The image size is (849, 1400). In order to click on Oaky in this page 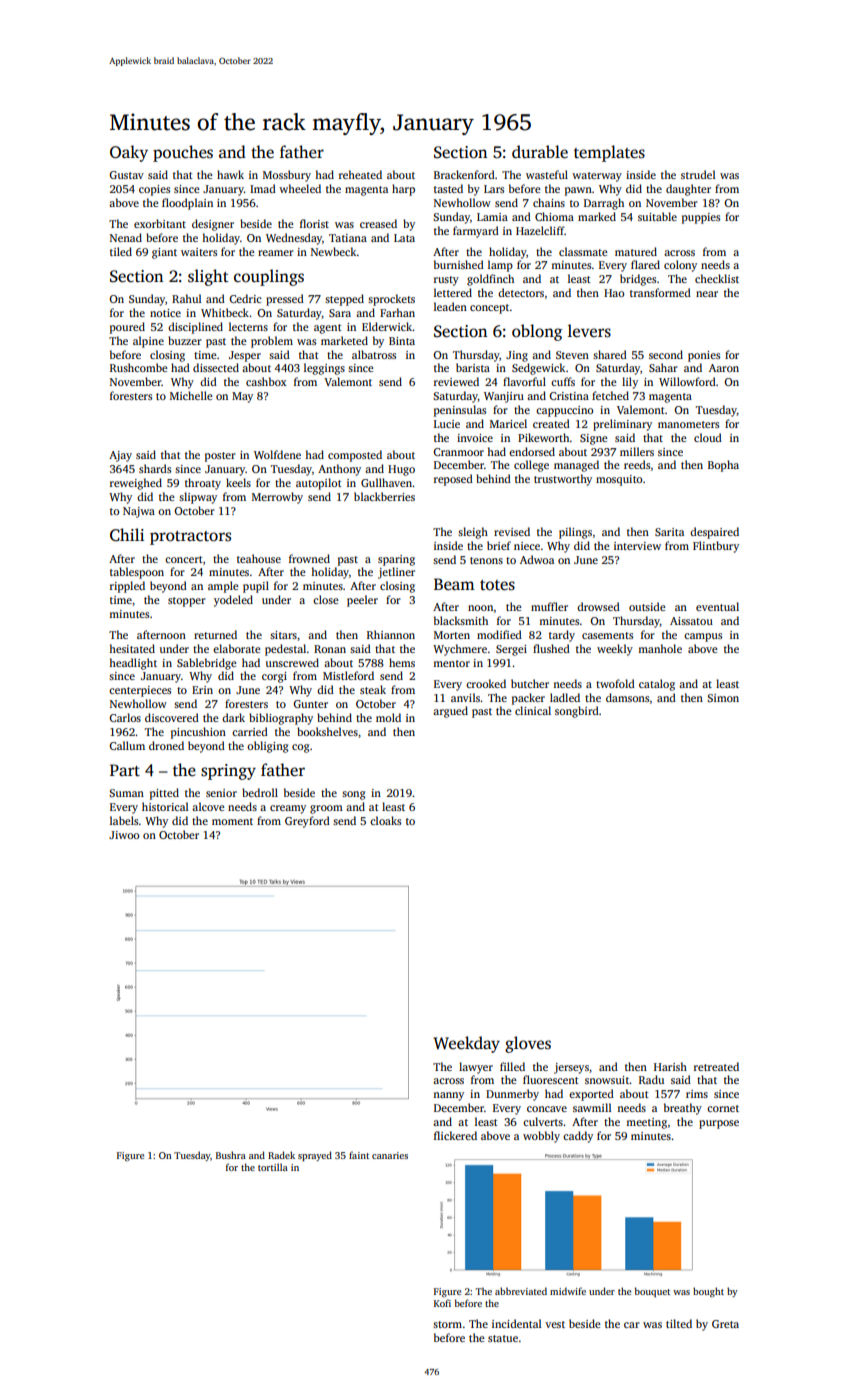, I will do `click(129, 153)`.
